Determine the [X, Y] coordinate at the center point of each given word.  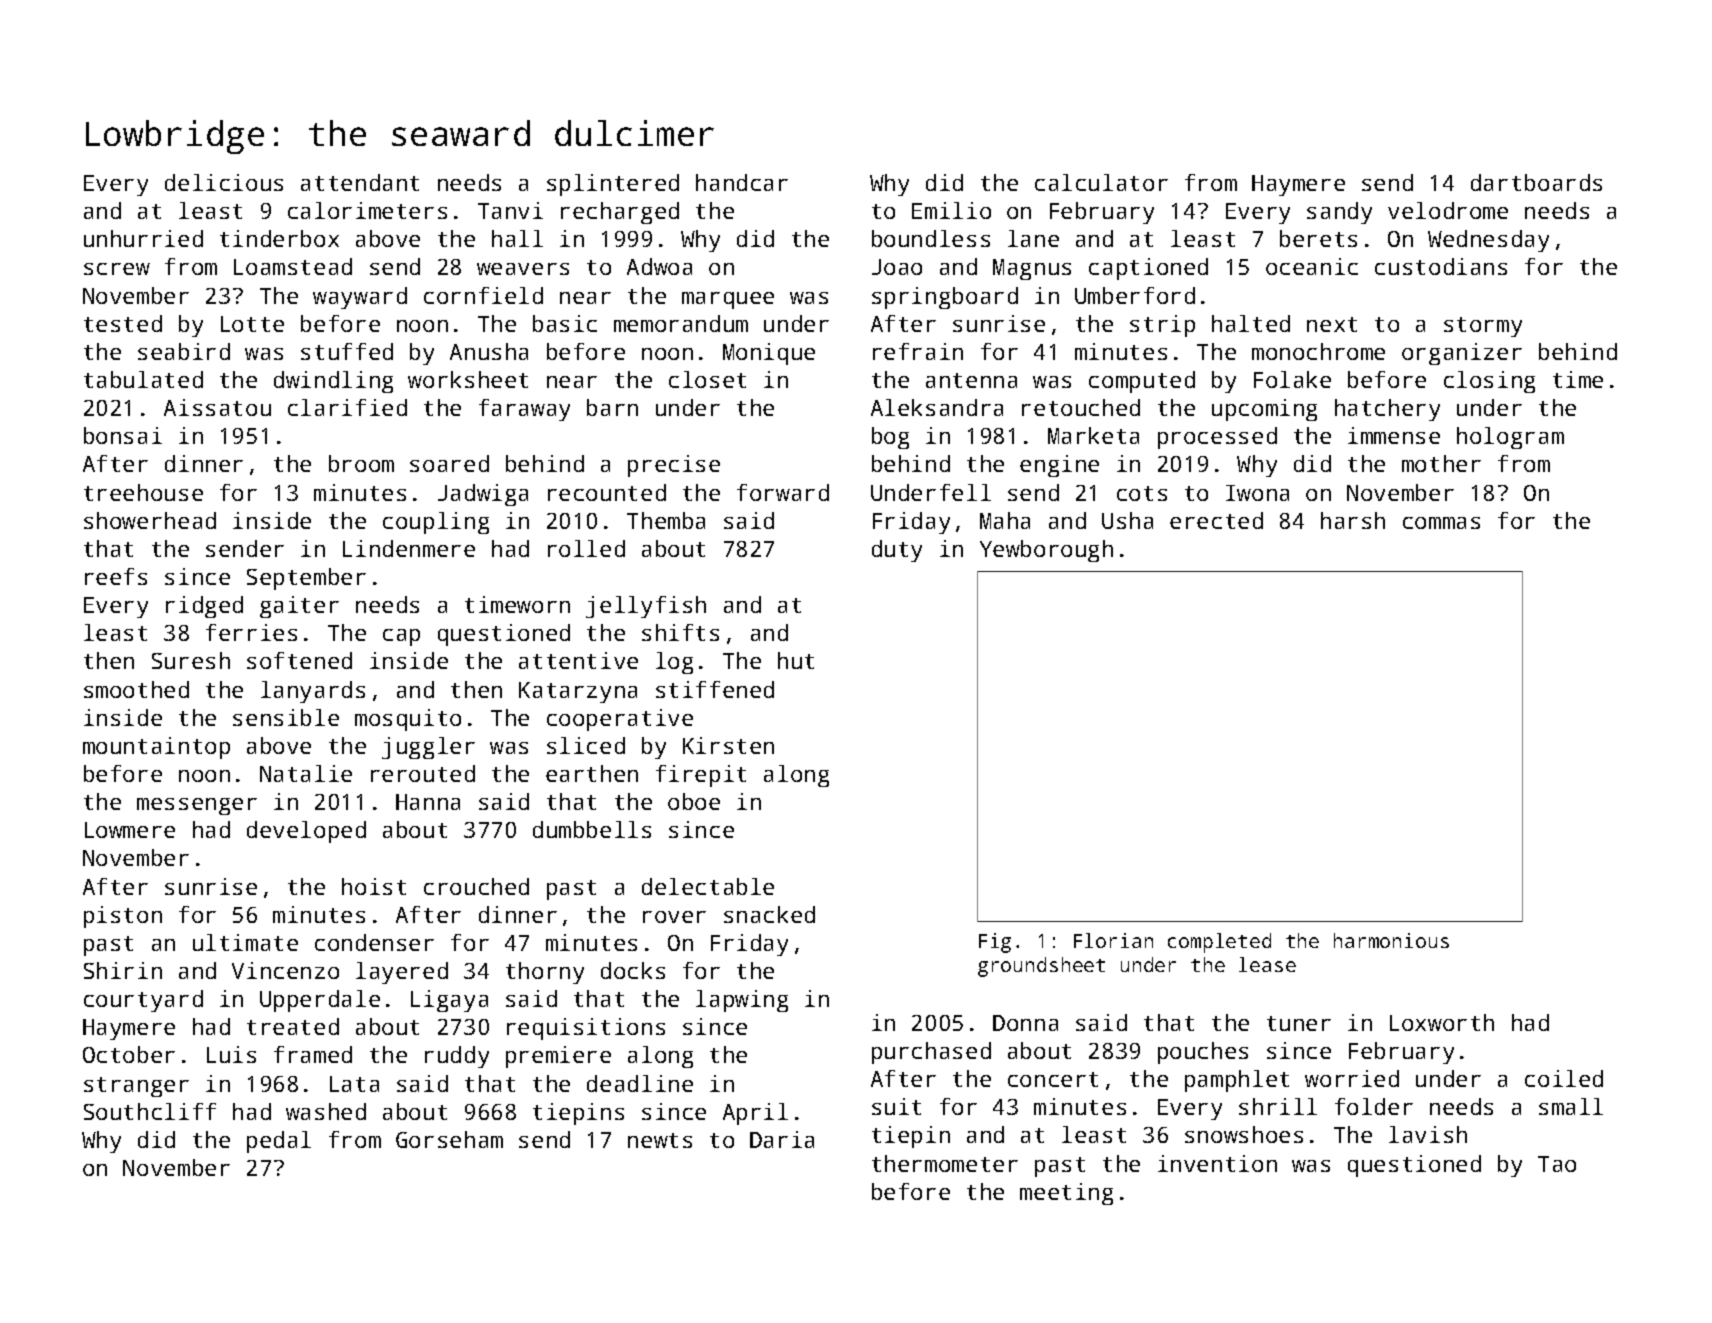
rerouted [423, 773]
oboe [694, 801]
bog [890, 438]
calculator [1101, 182]
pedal [279, 1142]
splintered [613, 185]
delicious [224, 182]
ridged [204, 607]
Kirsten [728, 745]
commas [1441, 523]
